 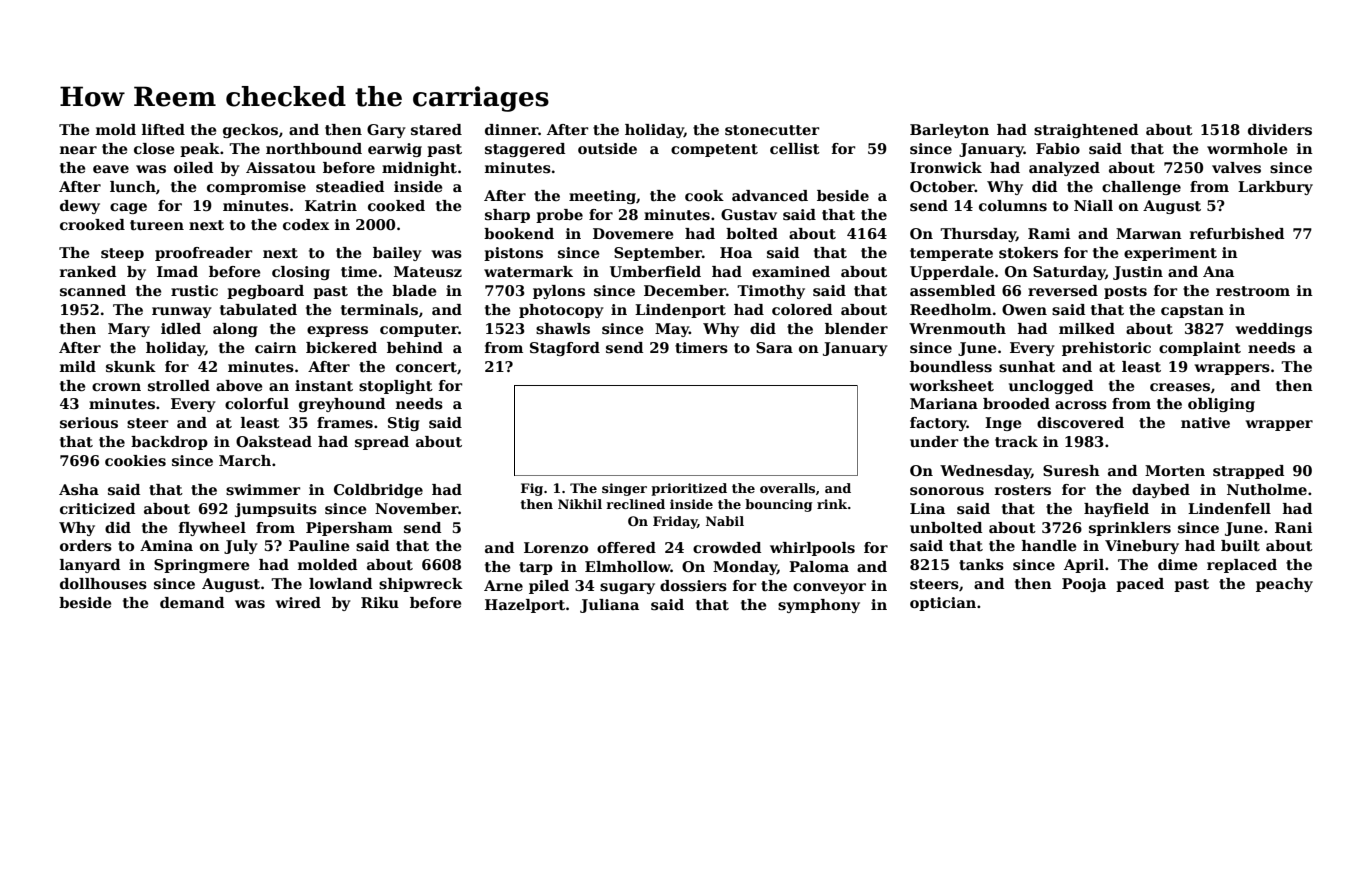 I want to click on Coldbridge, so click(x=378, y=491).
